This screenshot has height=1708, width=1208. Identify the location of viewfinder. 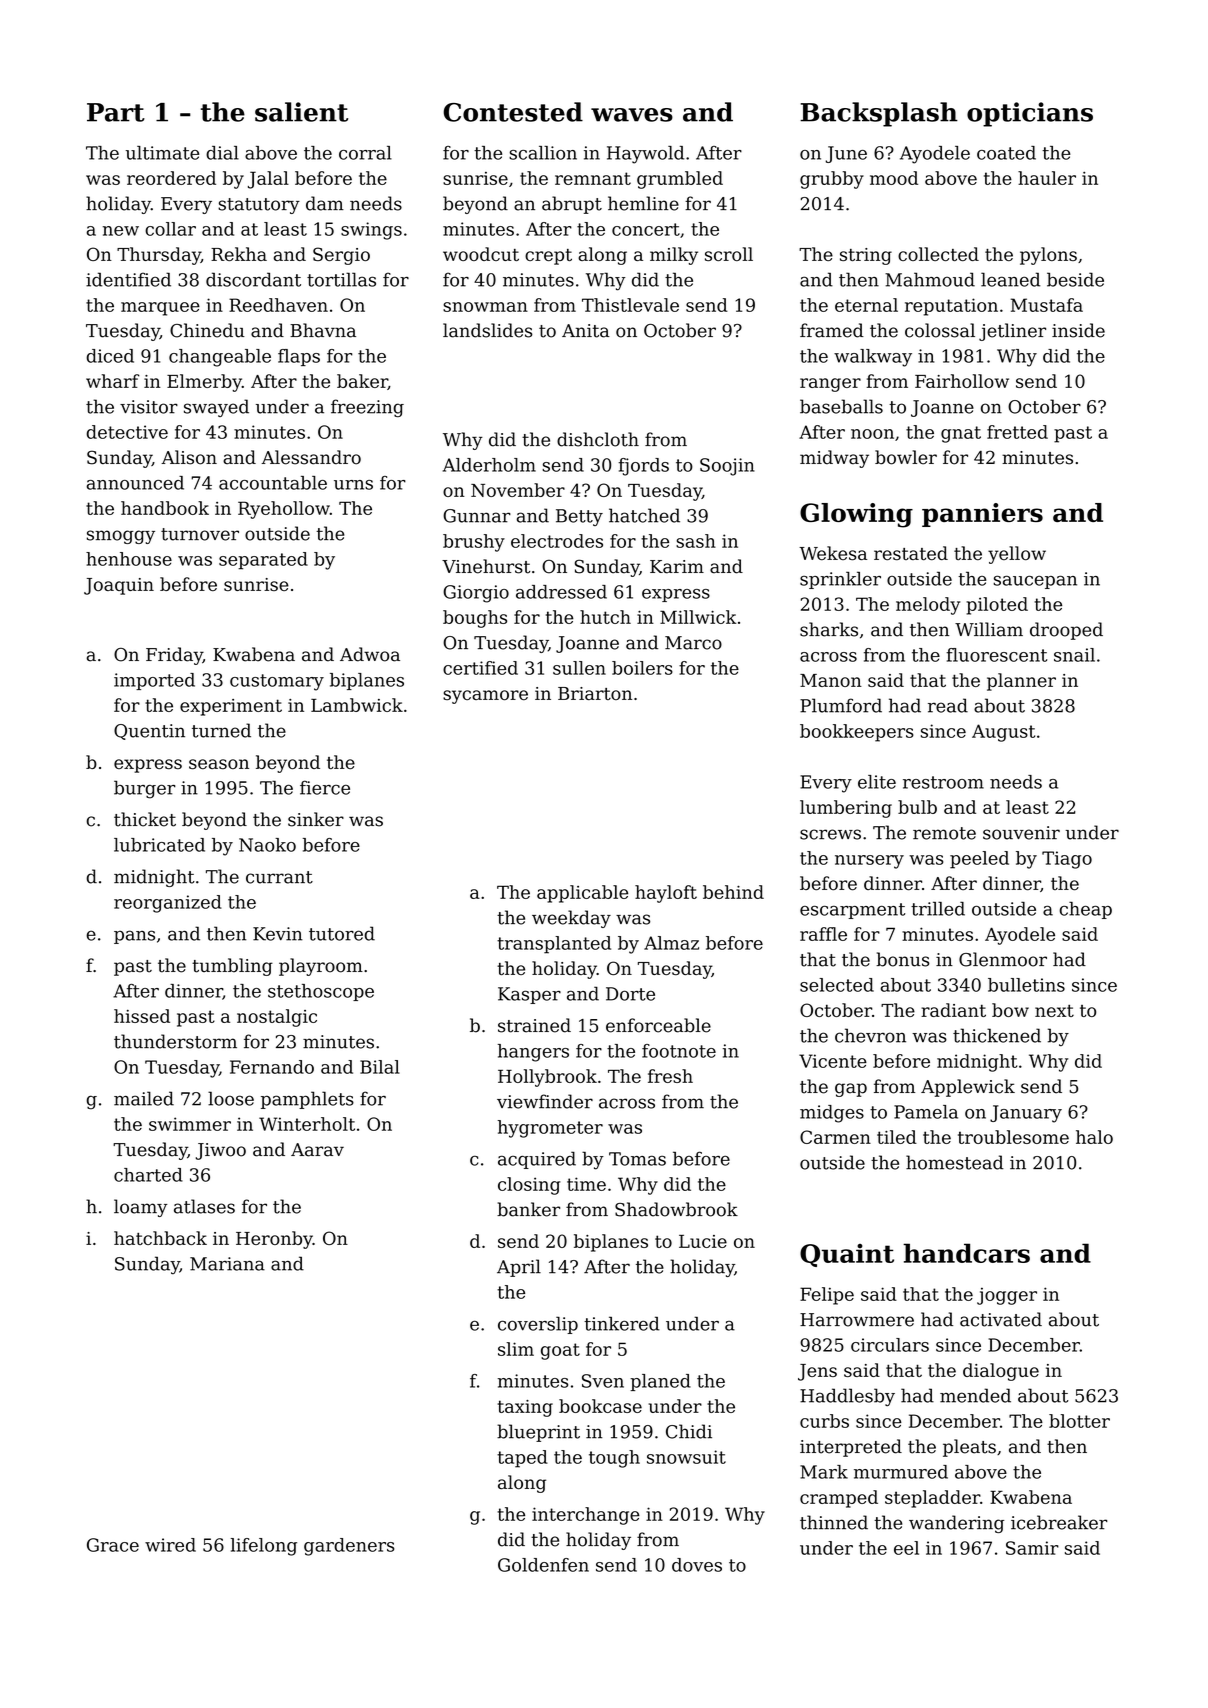
(545, 1101).
